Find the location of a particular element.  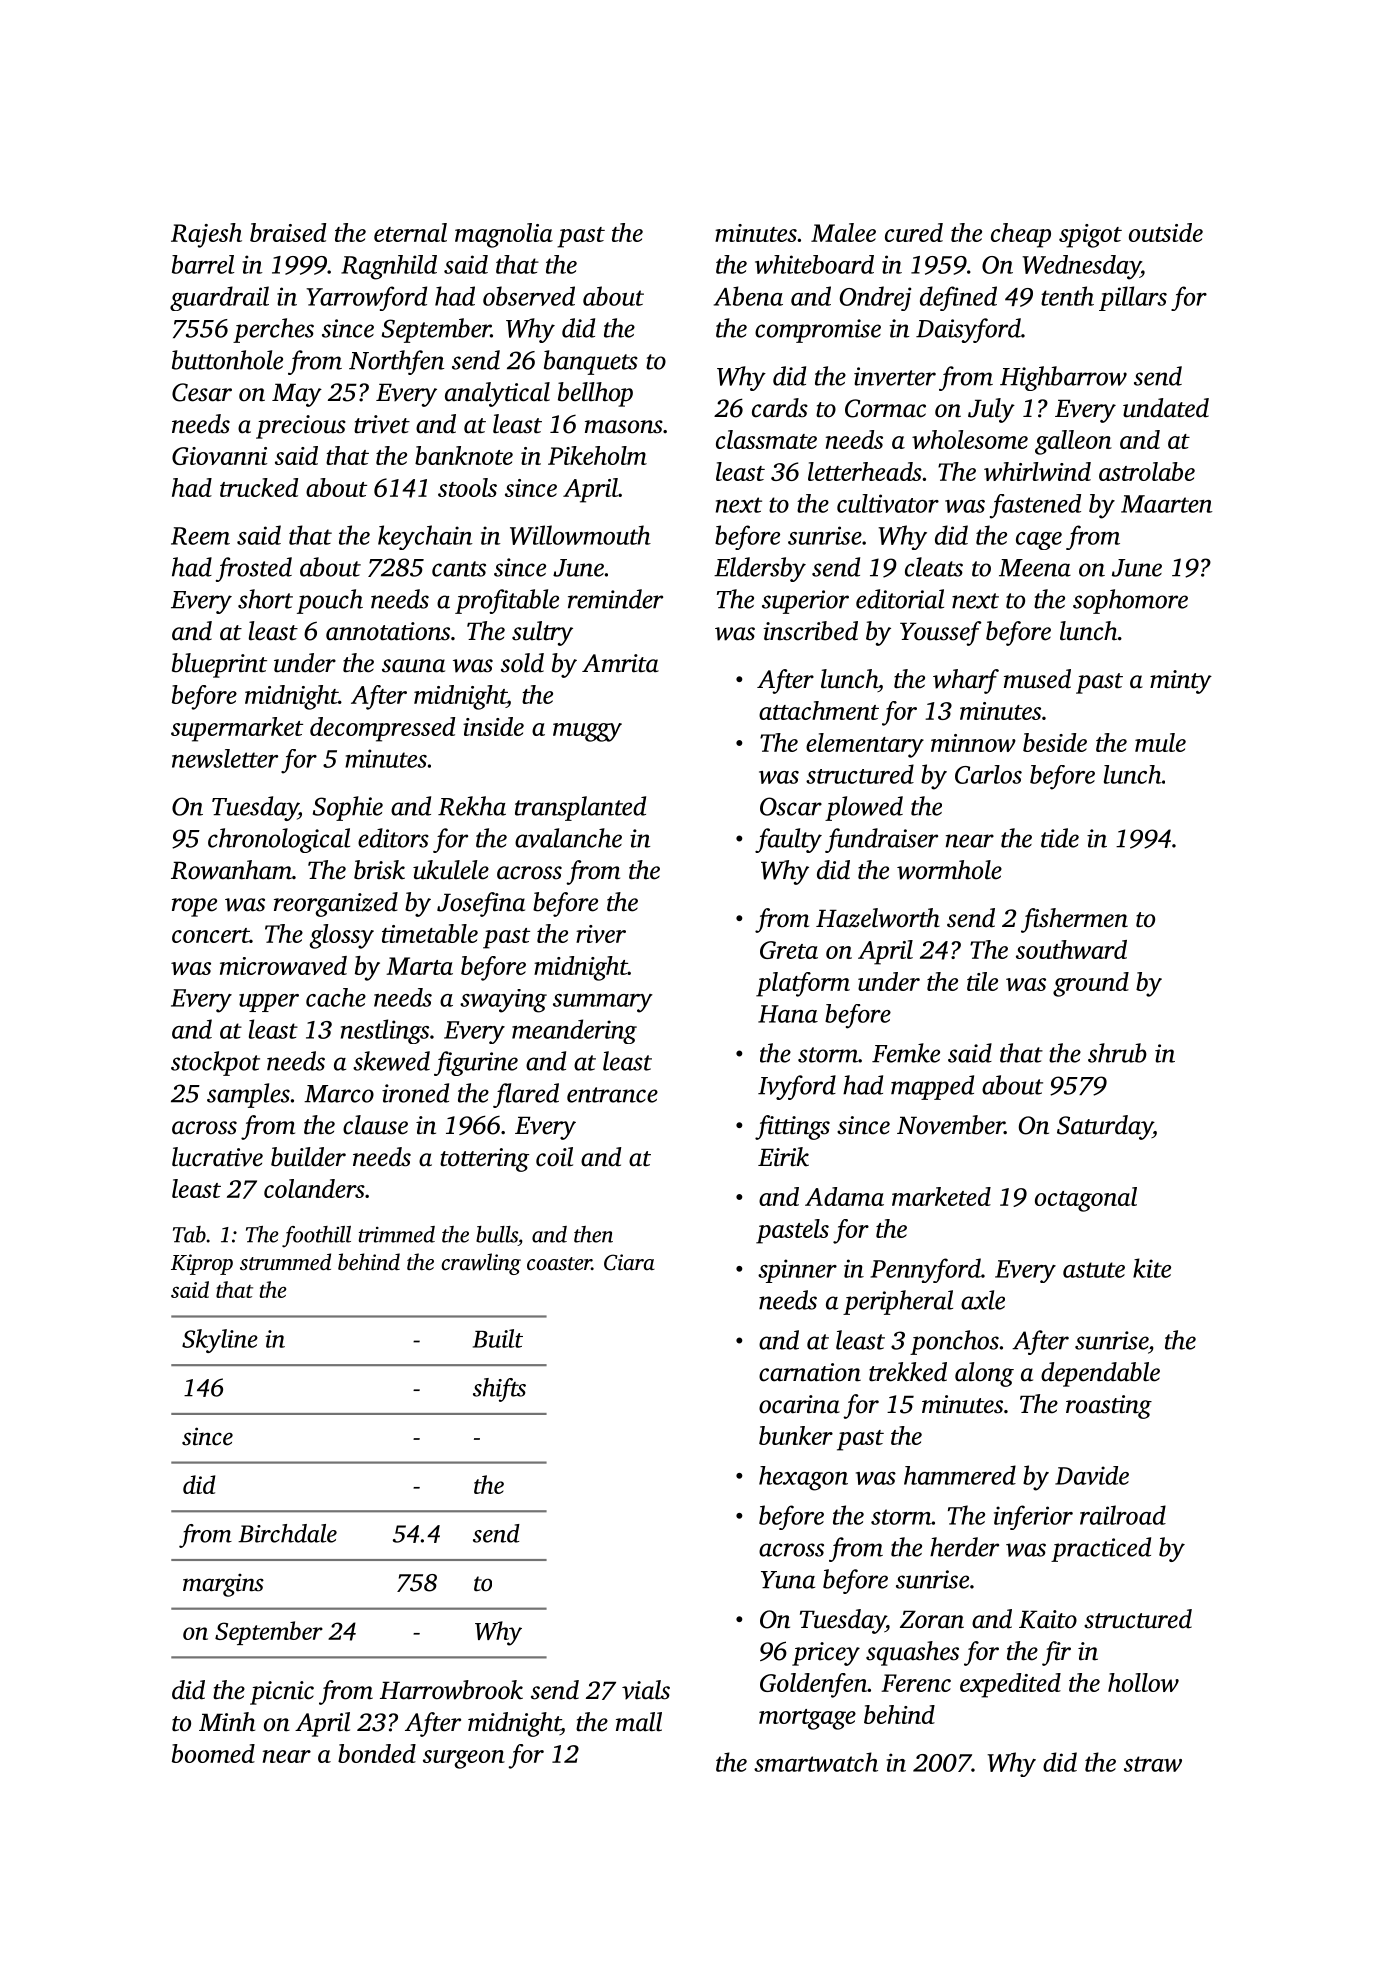

shrub is located at coordinates (1117, 1053).
